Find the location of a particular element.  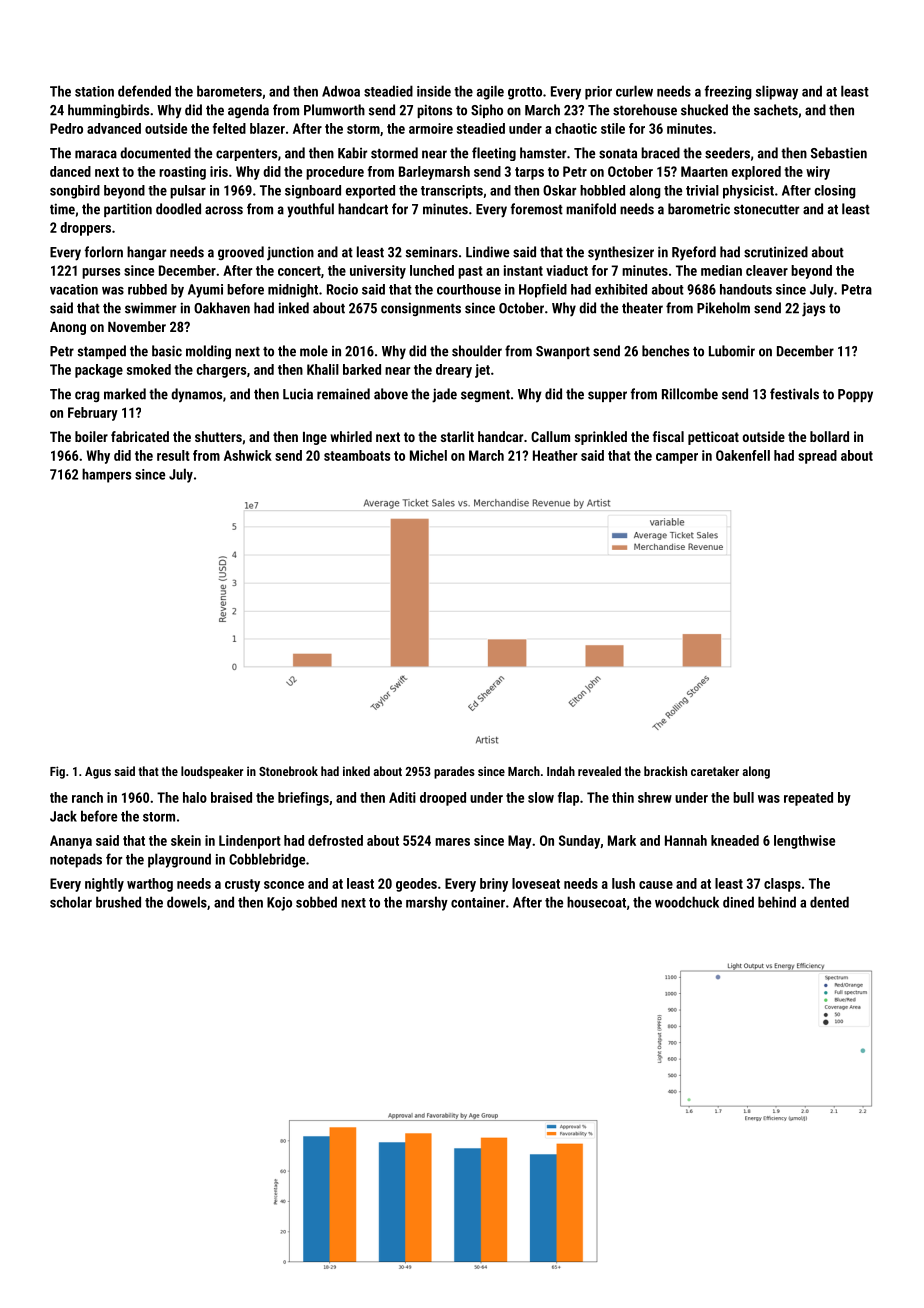

defended is located at coordinates (144, 91).
